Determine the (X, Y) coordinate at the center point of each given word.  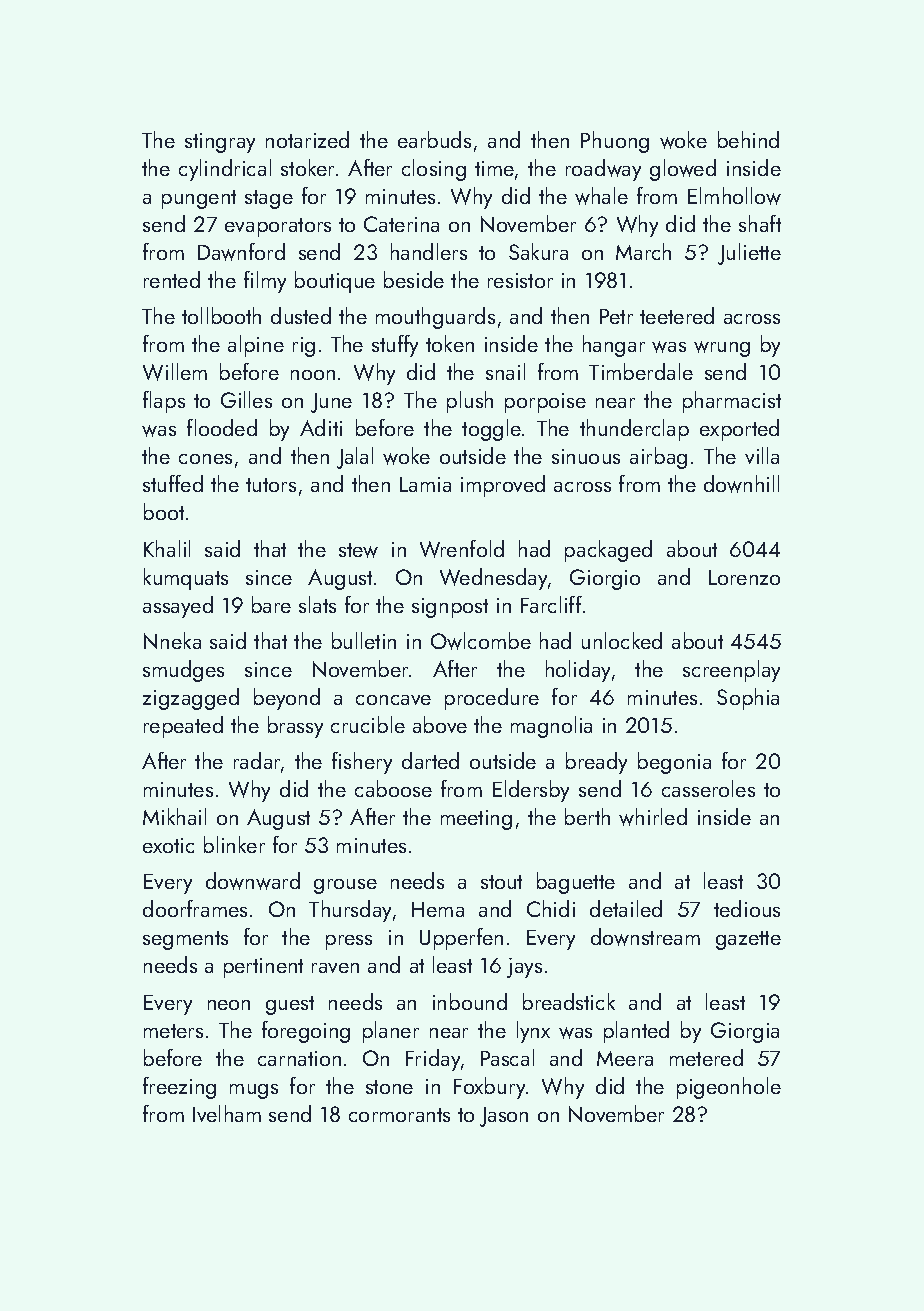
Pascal (507, 1057)
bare (271, 604)
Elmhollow (734, 196)
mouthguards (435, 318)
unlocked (622, 640)
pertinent (263, 968)
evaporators (278, 227)
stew (358, 550)
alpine (256, 346)
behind (748, 139)
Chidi (551, 908)
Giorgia (745, 1032)
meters (173, 1031)
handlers (429, 251)
